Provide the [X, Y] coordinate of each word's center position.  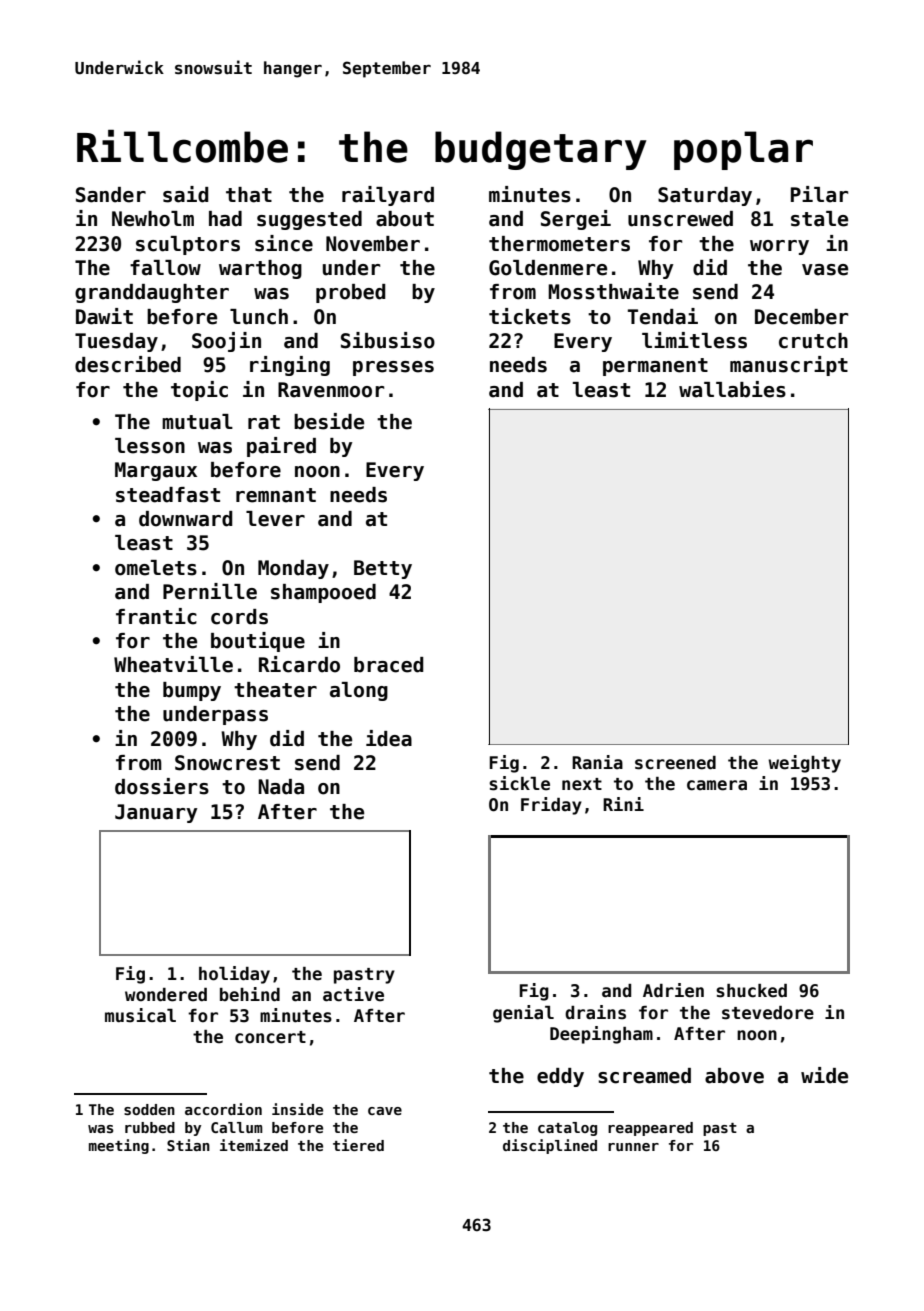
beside [329, 421]
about [405, 219]
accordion [223, 1109]
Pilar [819, 194]
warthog [260, 269]
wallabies [732, 389]
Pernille [210, 591]
